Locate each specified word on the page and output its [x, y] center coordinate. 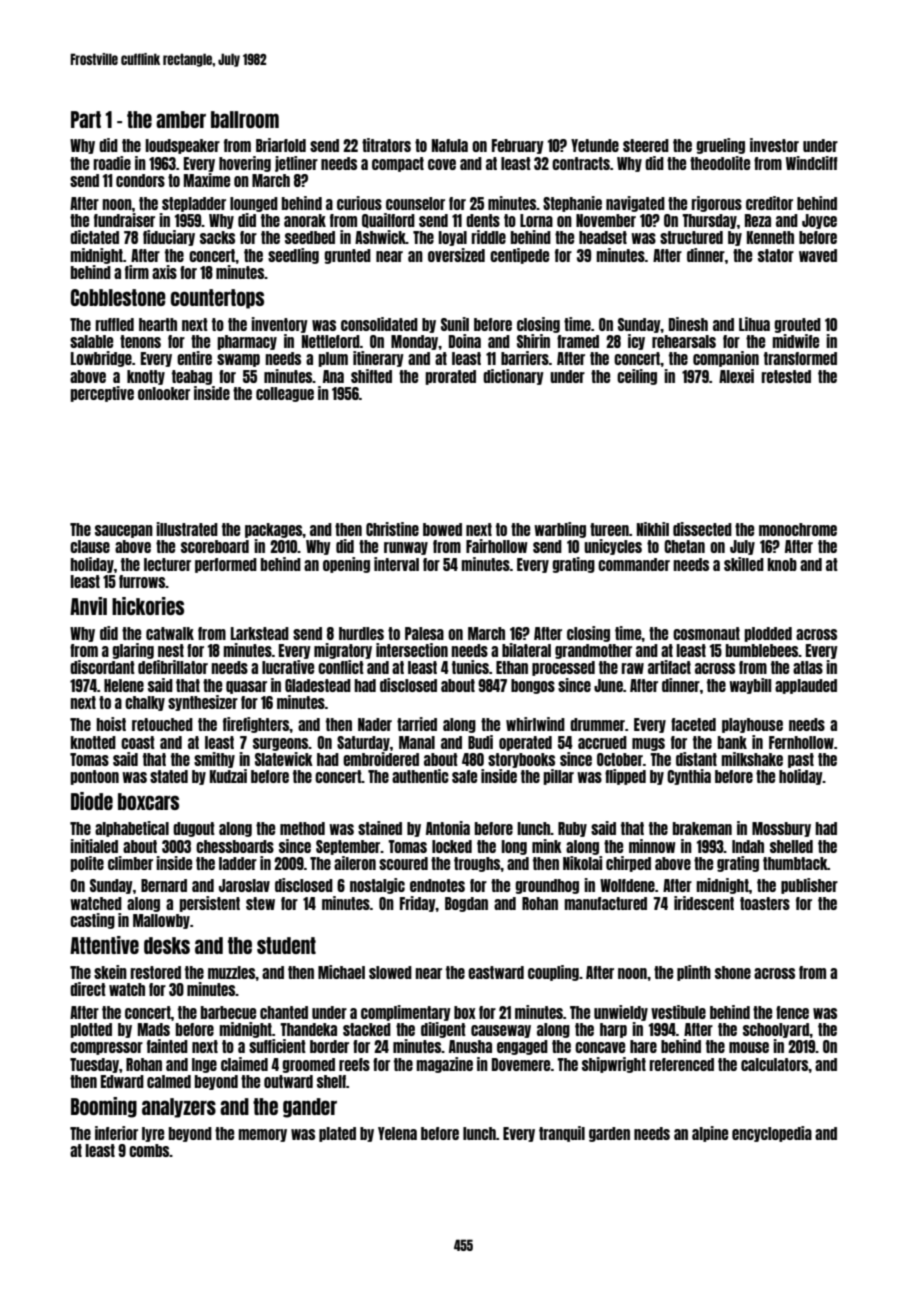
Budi [480, 742]
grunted [347, 256]
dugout [194, 829]
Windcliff [812, 163]
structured [691, 237]
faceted [693, 724]
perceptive [102, 394]
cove [442, 164]
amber [181, 119]
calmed [169, 1081]
